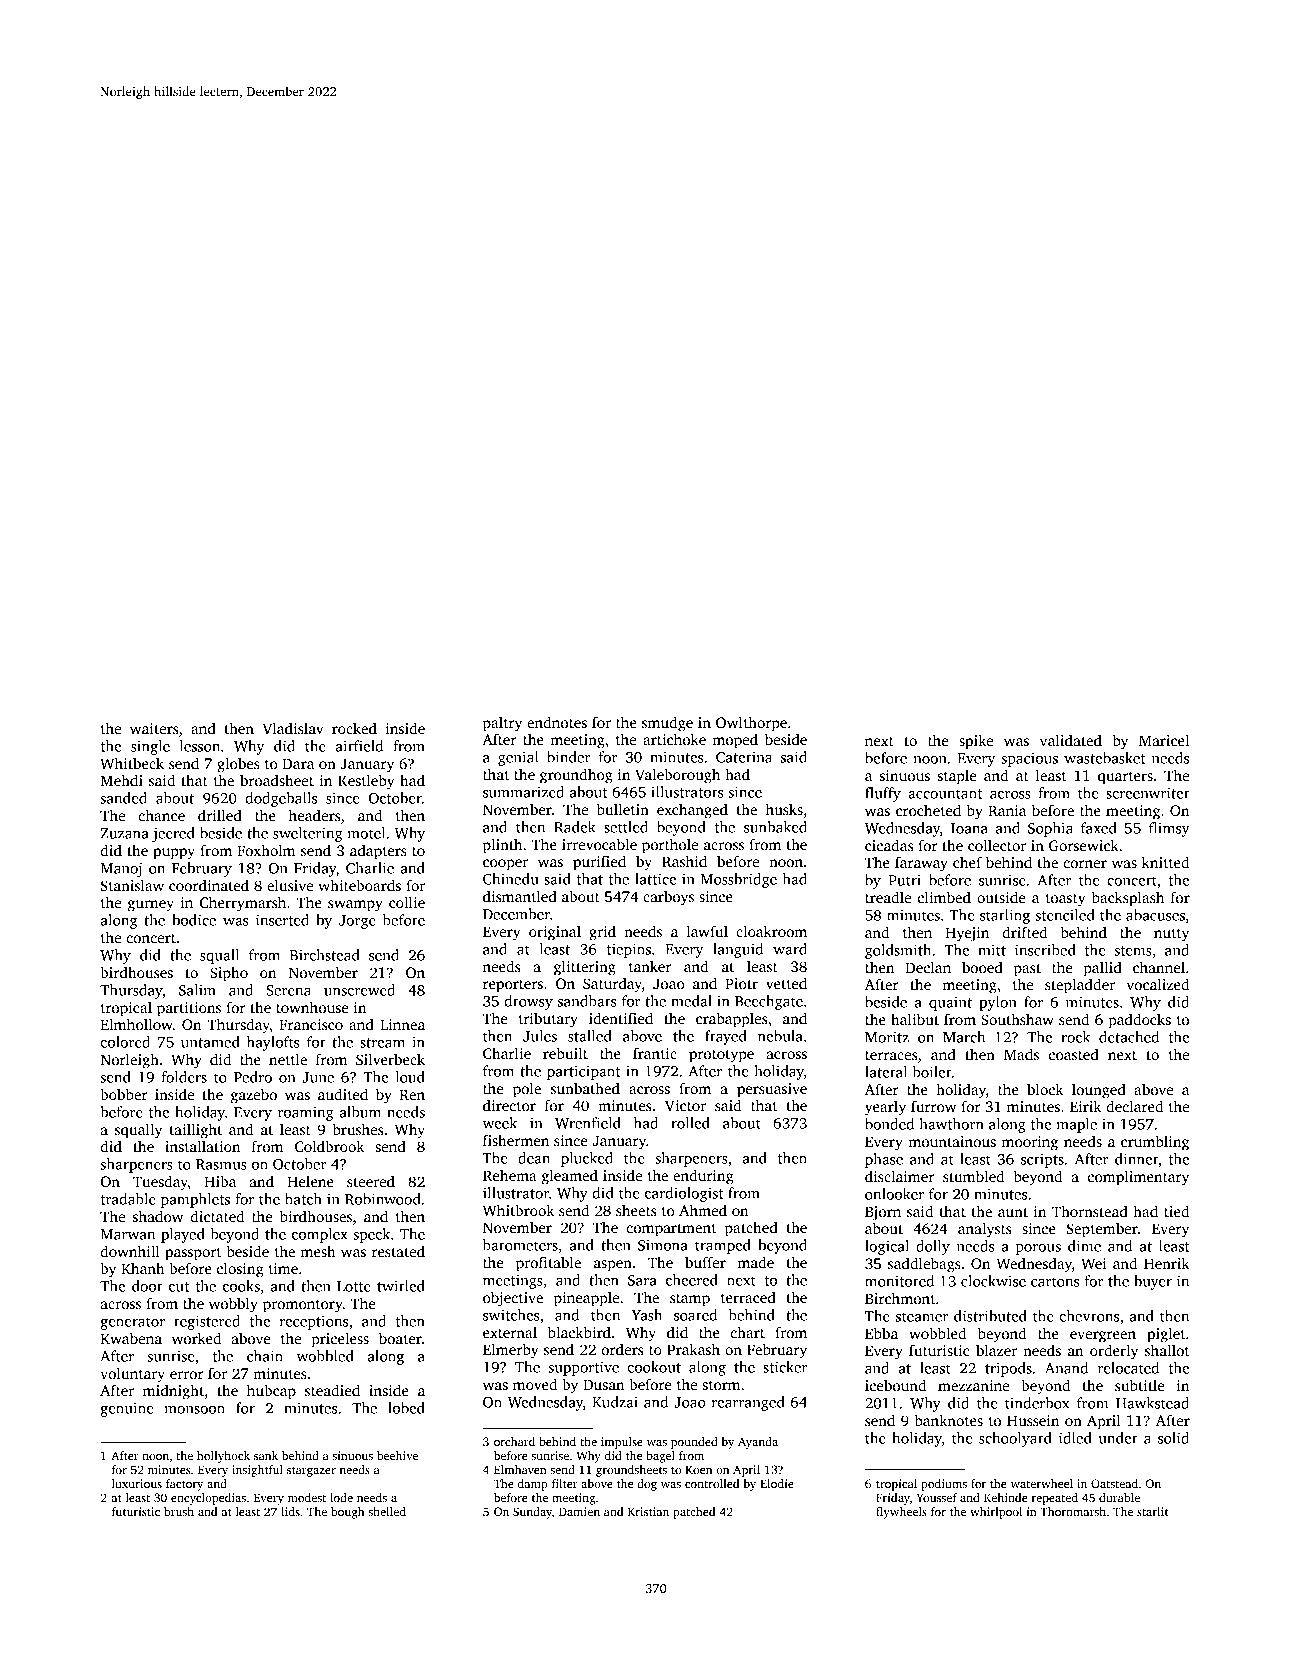 This screenshot has width=1290, height=1670. Describe the element at coordinates (310, 1181) in the screenshot. I see `Helene` at that location.
